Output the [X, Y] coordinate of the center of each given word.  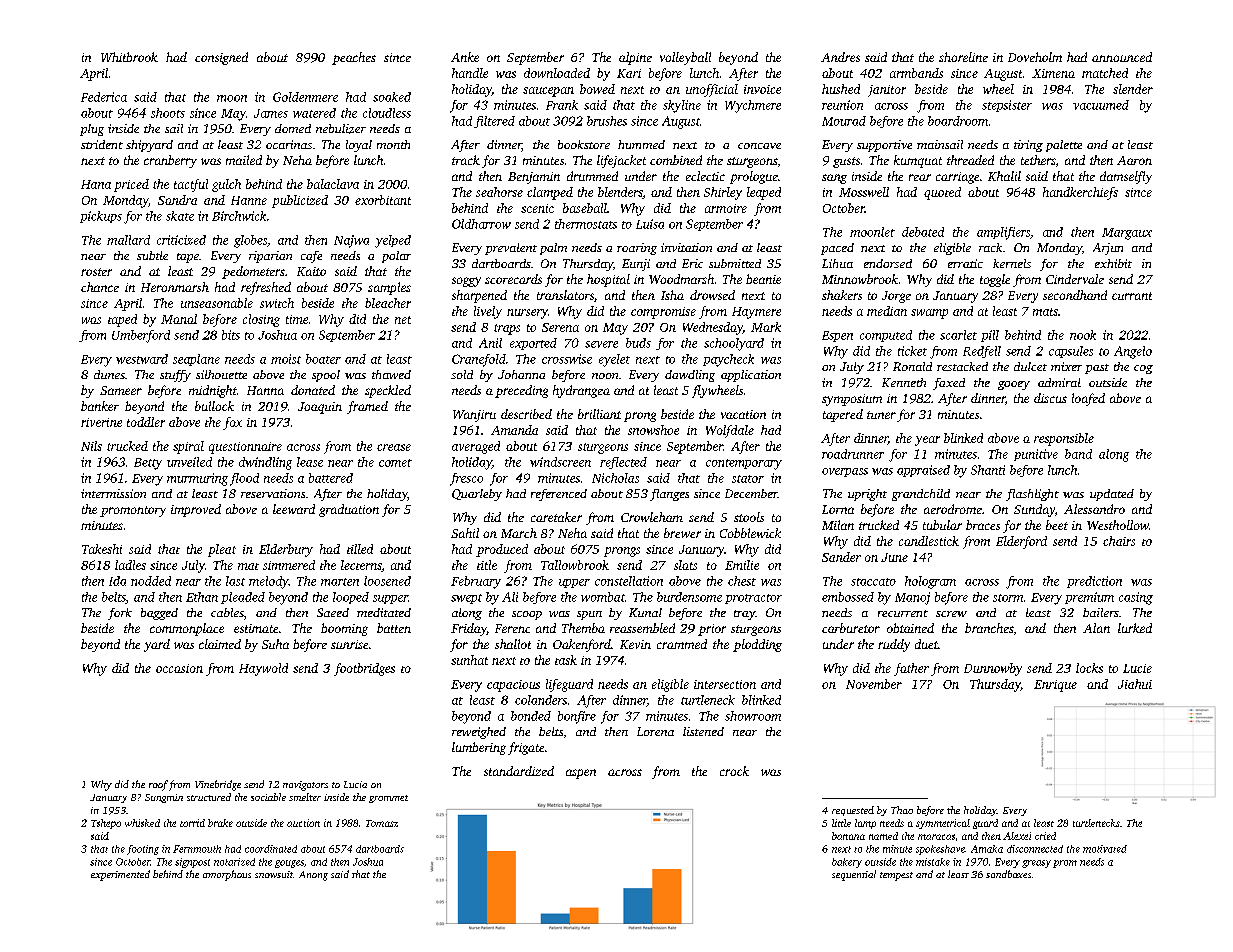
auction [303, 823]
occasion [179, 668]
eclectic [705, 176]
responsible [1064, 439]
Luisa [650, 224]
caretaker [556, 517]
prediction [1094, 582]
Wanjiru [474, 416]
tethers [1038, 160]
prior [712, 630]
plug [92, 130]
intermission [113, 493]
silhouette [221, 374]
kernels [1012, 263]
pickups [101, 217]
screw [951, 614]
